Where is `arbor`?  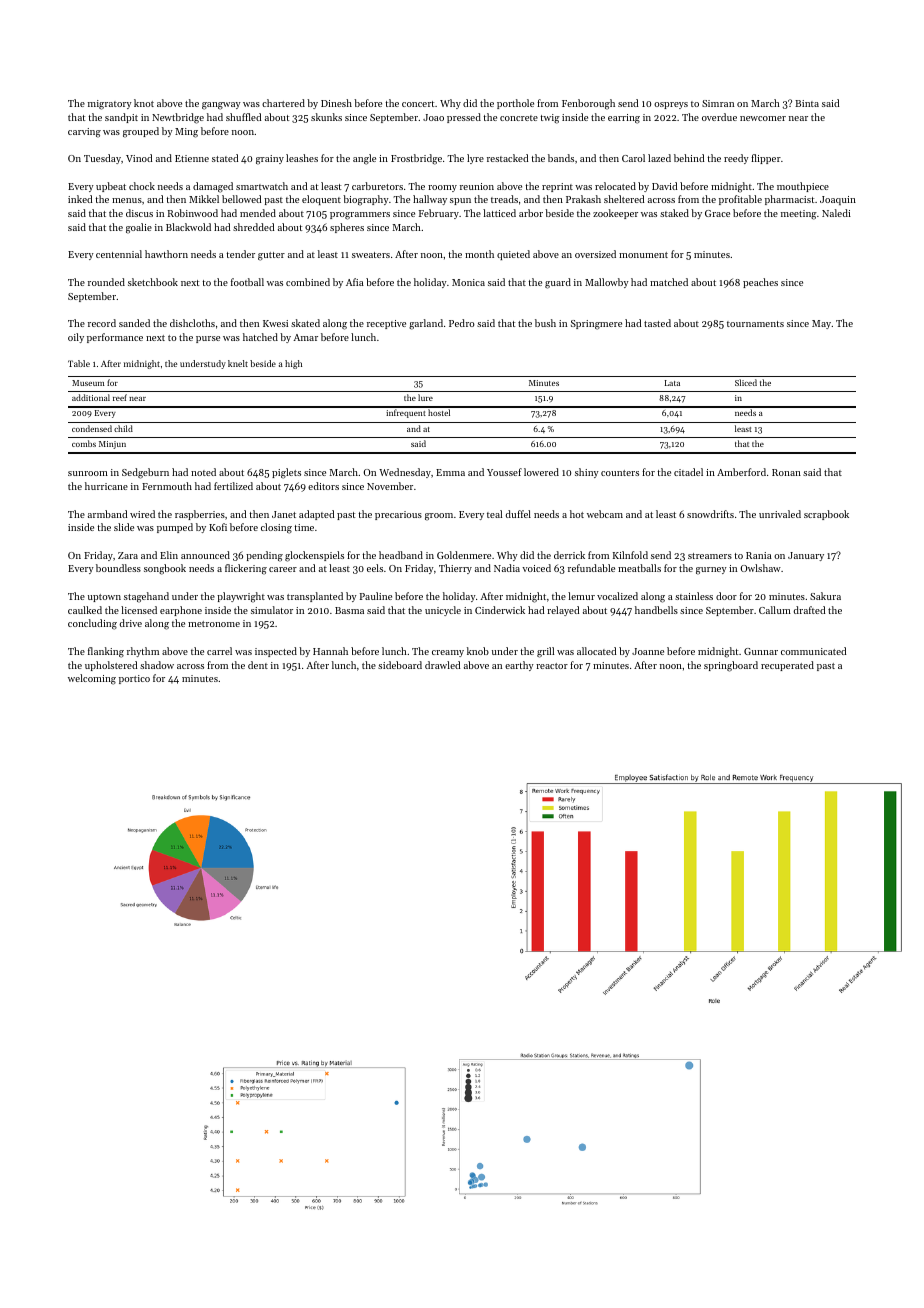
arbor is located at coordinates (531, 213).
